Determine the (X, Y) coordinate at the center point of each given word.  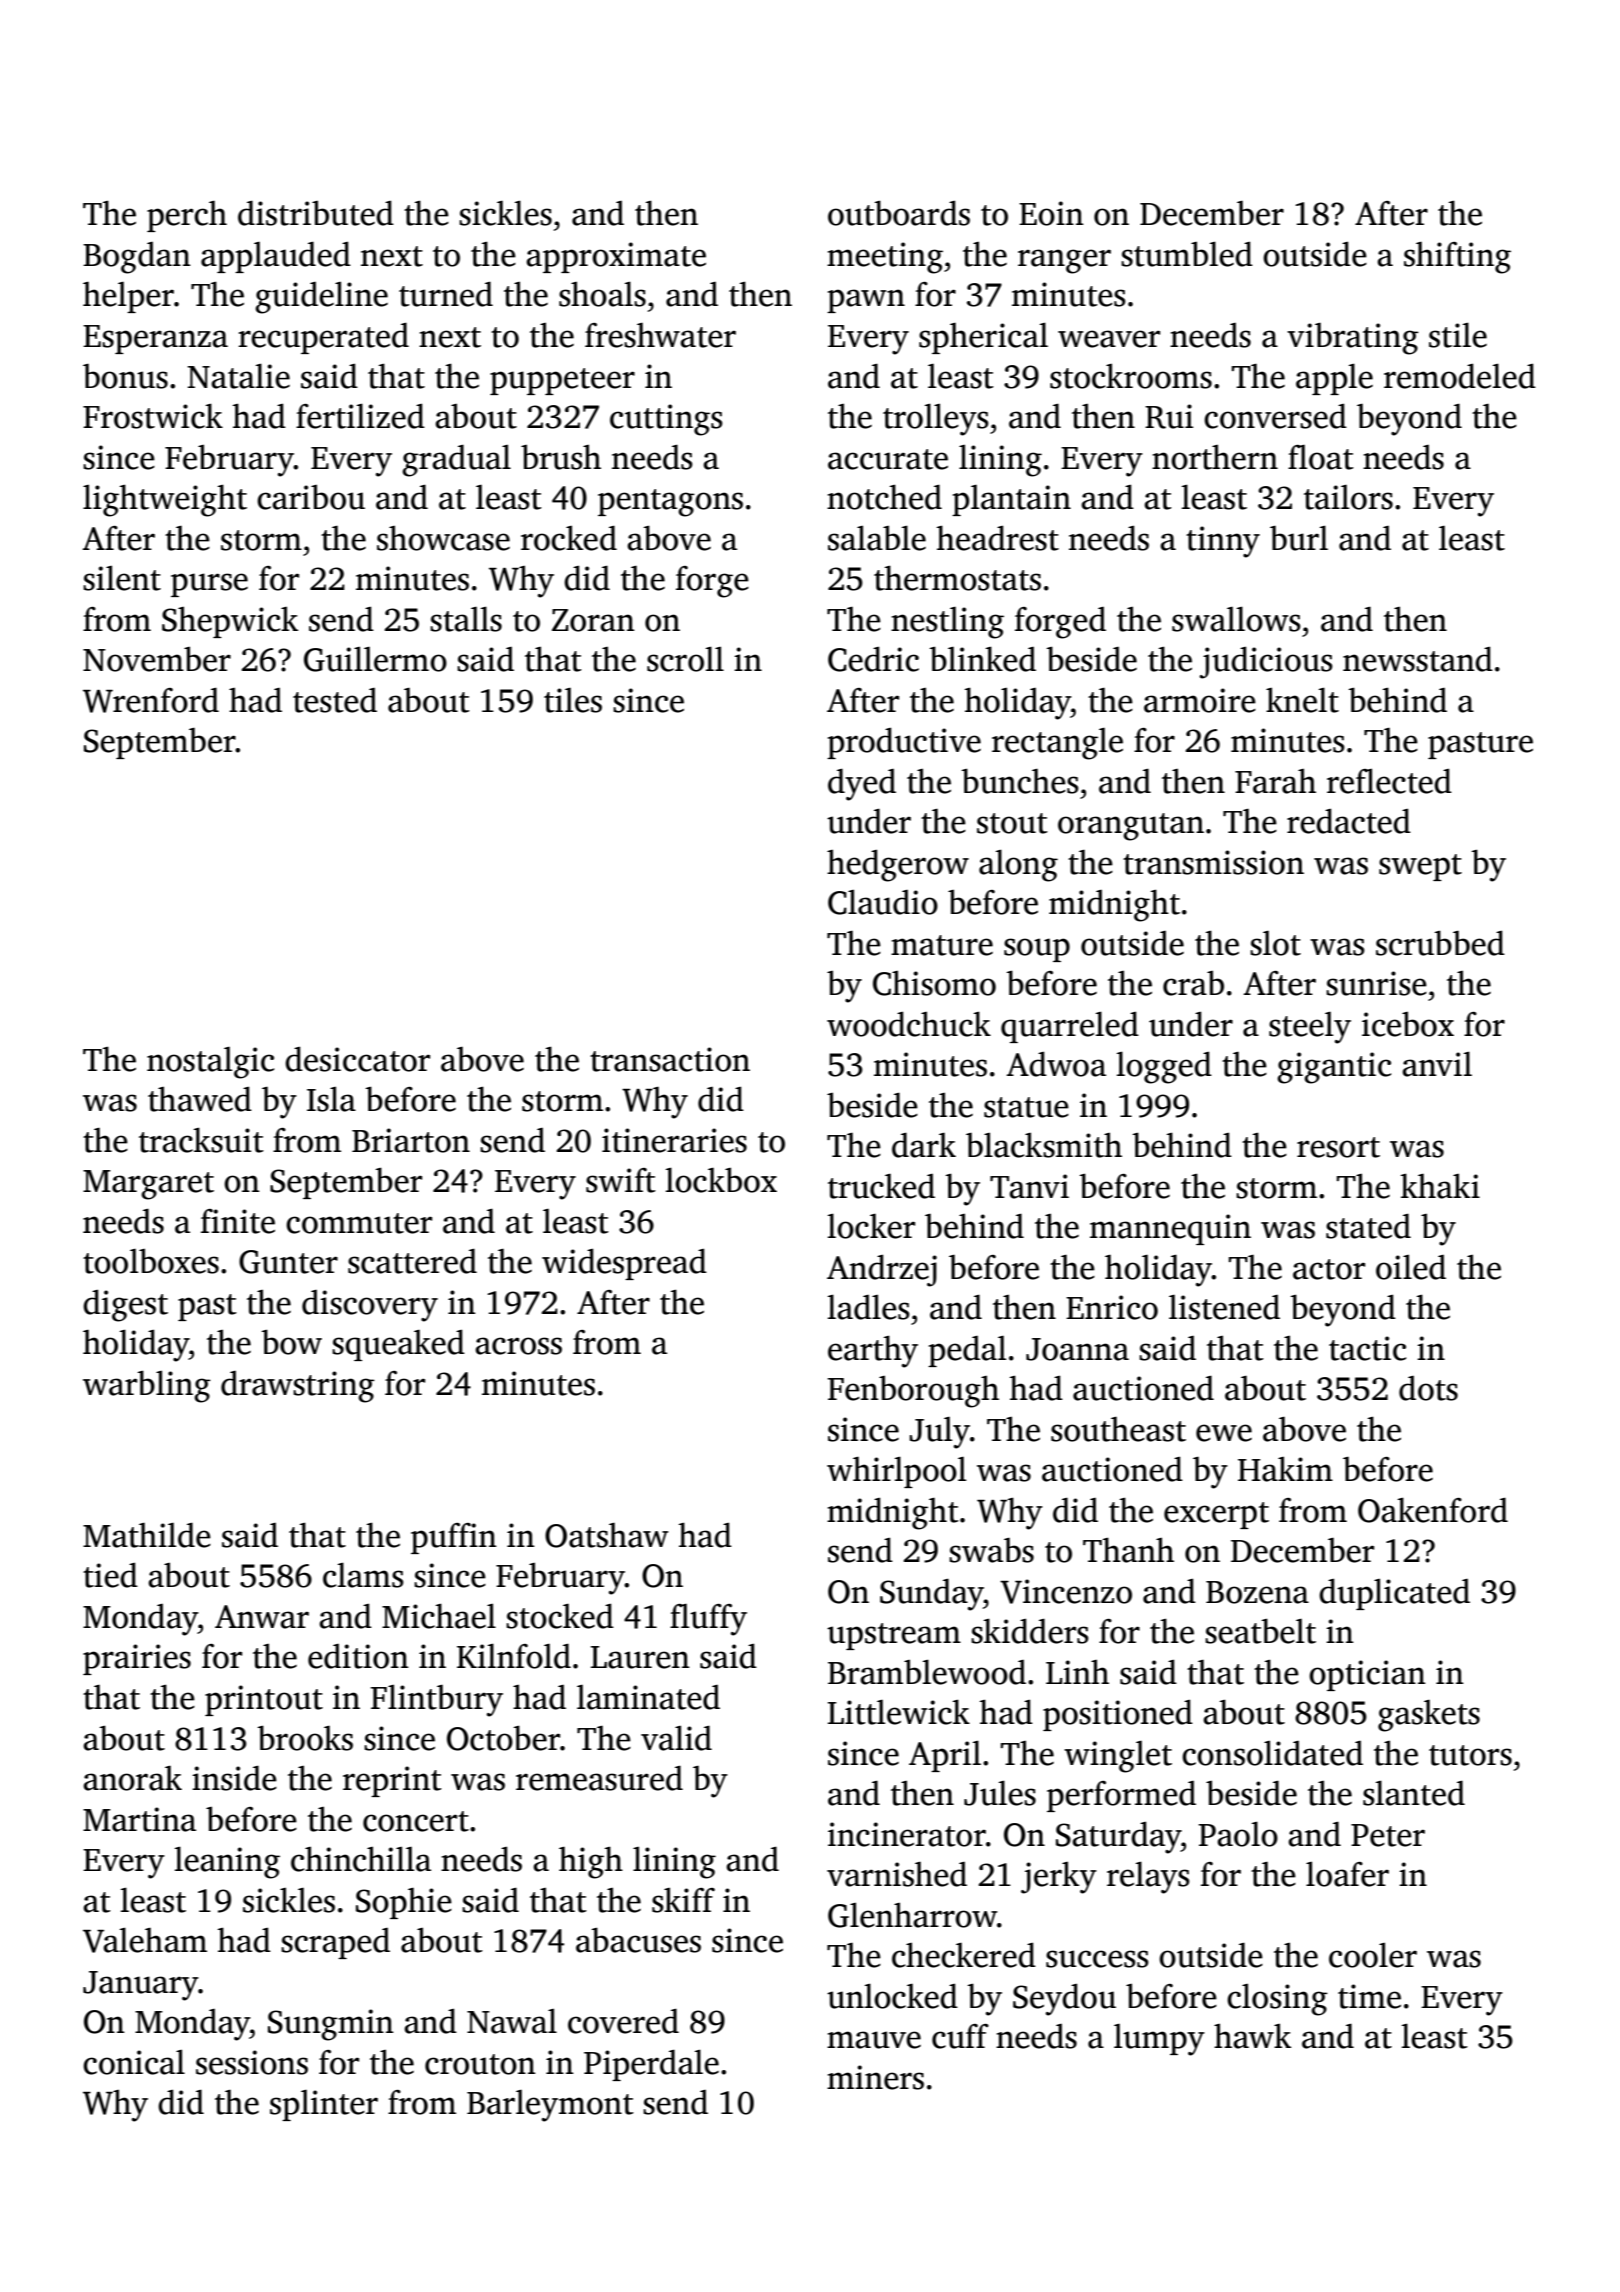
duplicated (1394, 1594)
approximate (616, 257)
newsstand (1418, 659)
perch (187, 216)
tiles (573, 700)
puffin (454, 1538)
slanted (1414, 1793)
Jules (1000, 1793)
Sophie (404, 1903)
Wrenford (151, 700)
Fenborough (913, 1392)
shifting (1457, 258)
